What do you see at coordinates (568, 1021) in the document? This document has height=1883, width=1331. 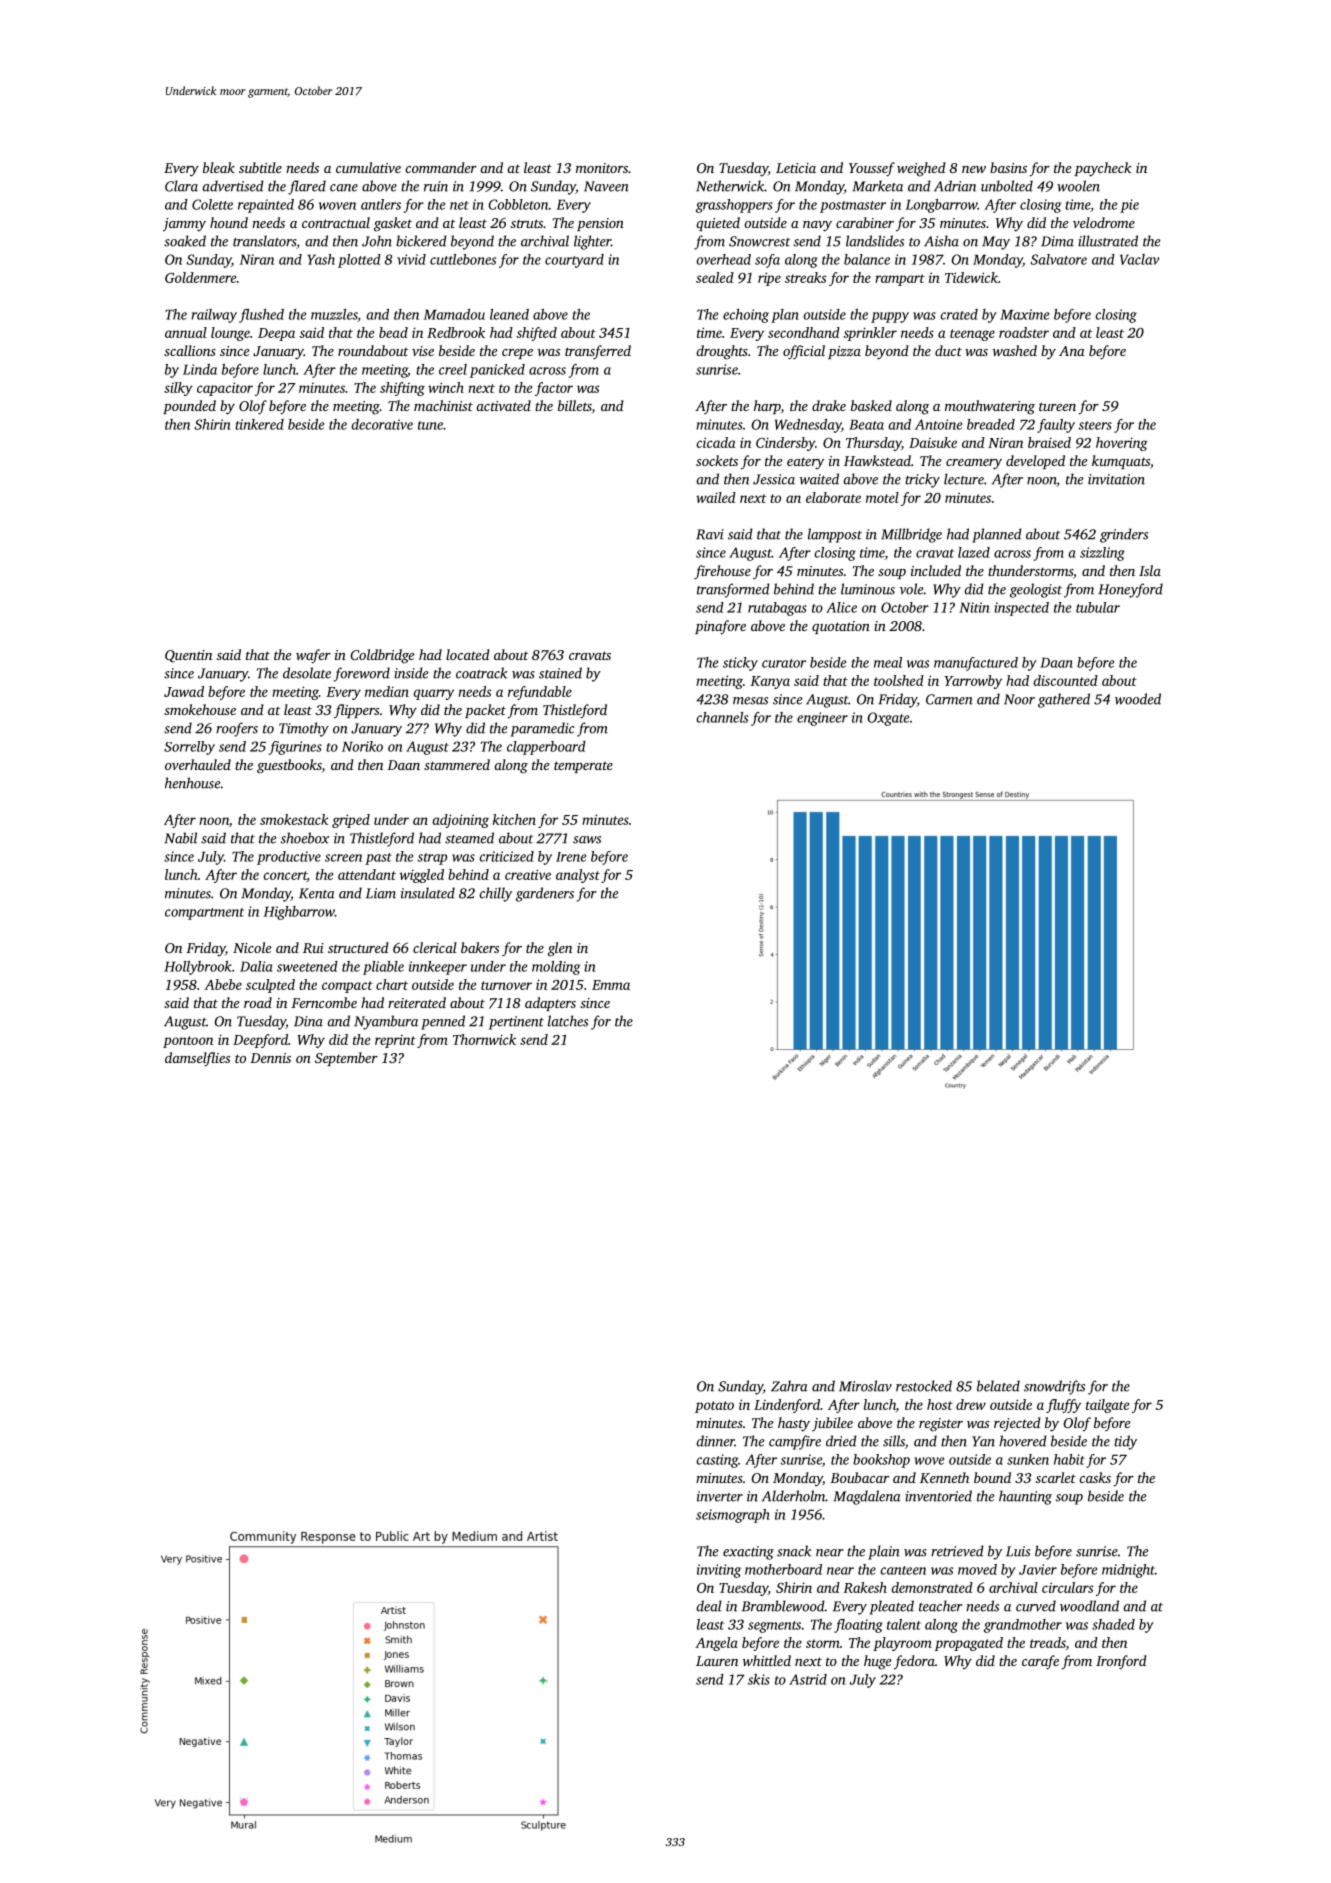 I see `latches` at bounding box center [568, 1021].
